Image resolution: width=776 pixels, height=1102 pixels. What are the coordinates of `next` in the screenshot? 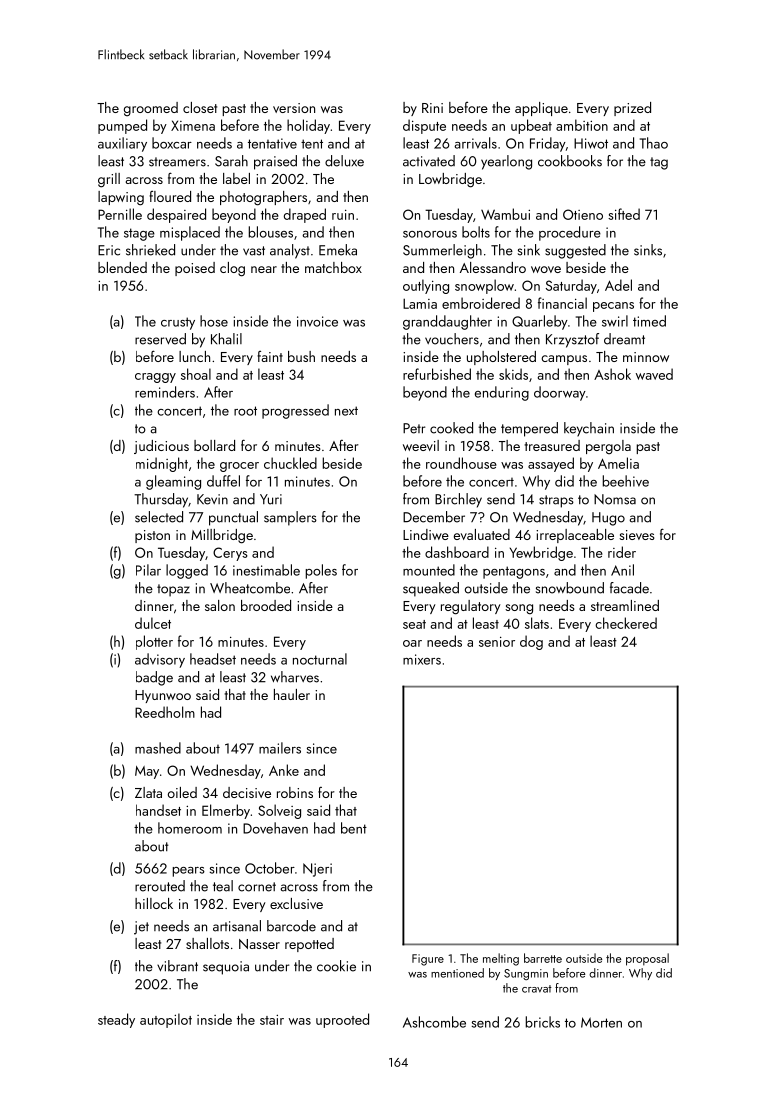 It's located at (346, 411).
